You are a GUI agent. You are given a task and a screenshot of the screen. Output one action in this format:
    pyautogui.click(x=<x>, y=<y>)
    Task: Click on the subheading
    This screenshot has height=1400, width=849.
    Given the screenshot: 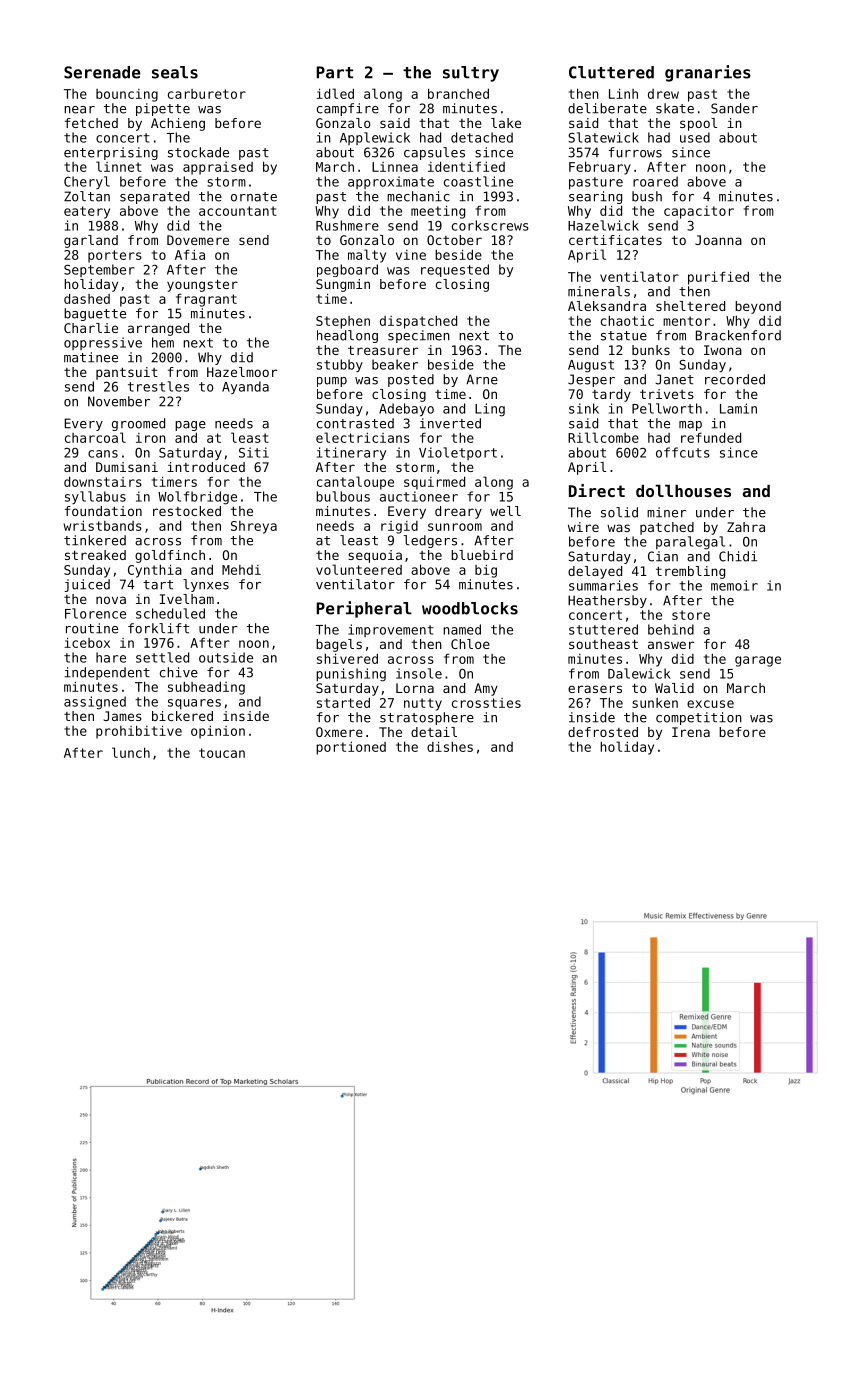 What is the action you would take?
    pyautogui.click(x=206, y=688)
